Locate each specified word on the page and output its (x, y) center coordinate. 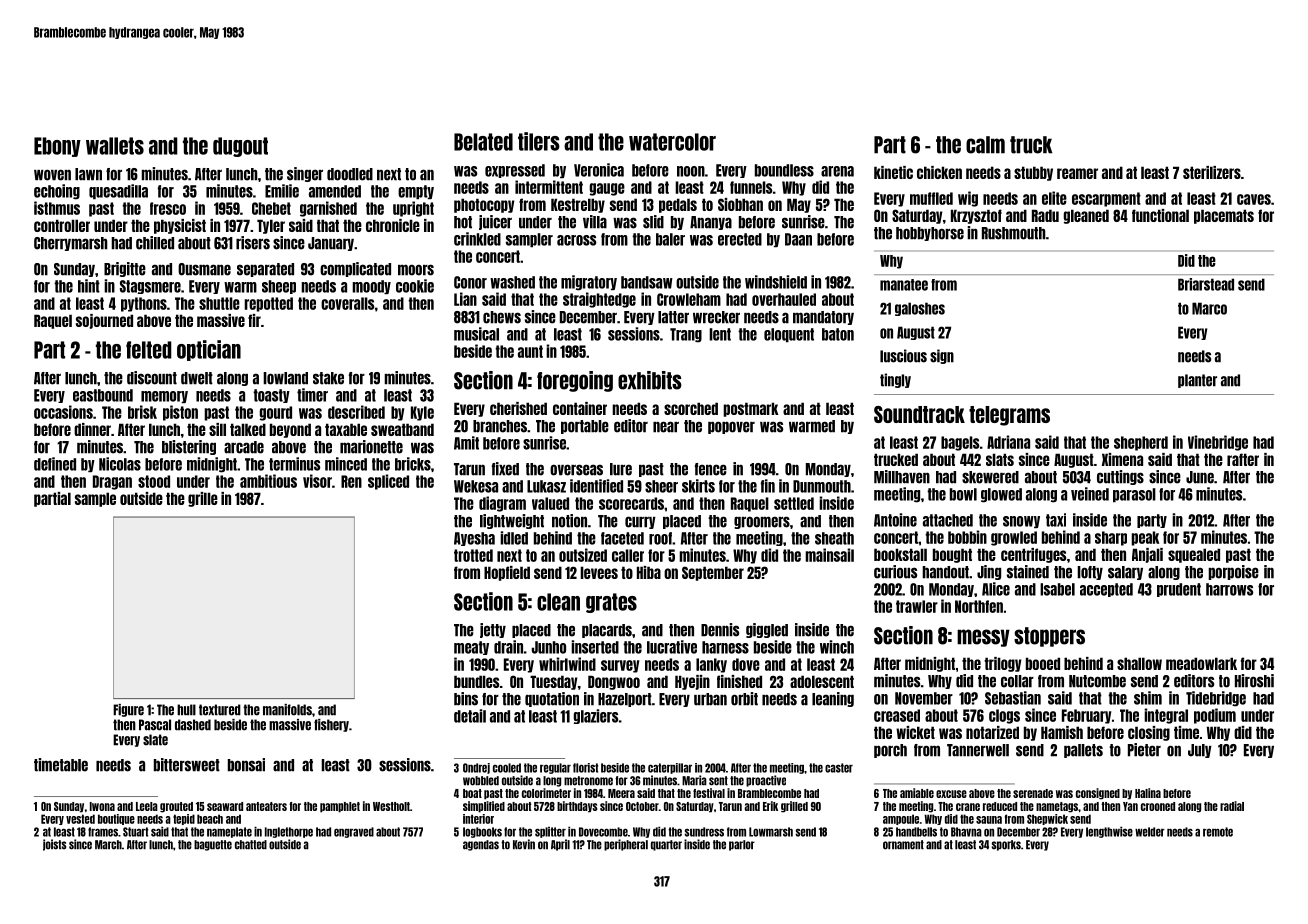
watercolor (672, 142)
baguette (213, 845)
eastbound (103, 395)
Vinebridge (1218, 443)
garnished (328, 209)
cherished (518, 408)
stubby (1033, 173)
